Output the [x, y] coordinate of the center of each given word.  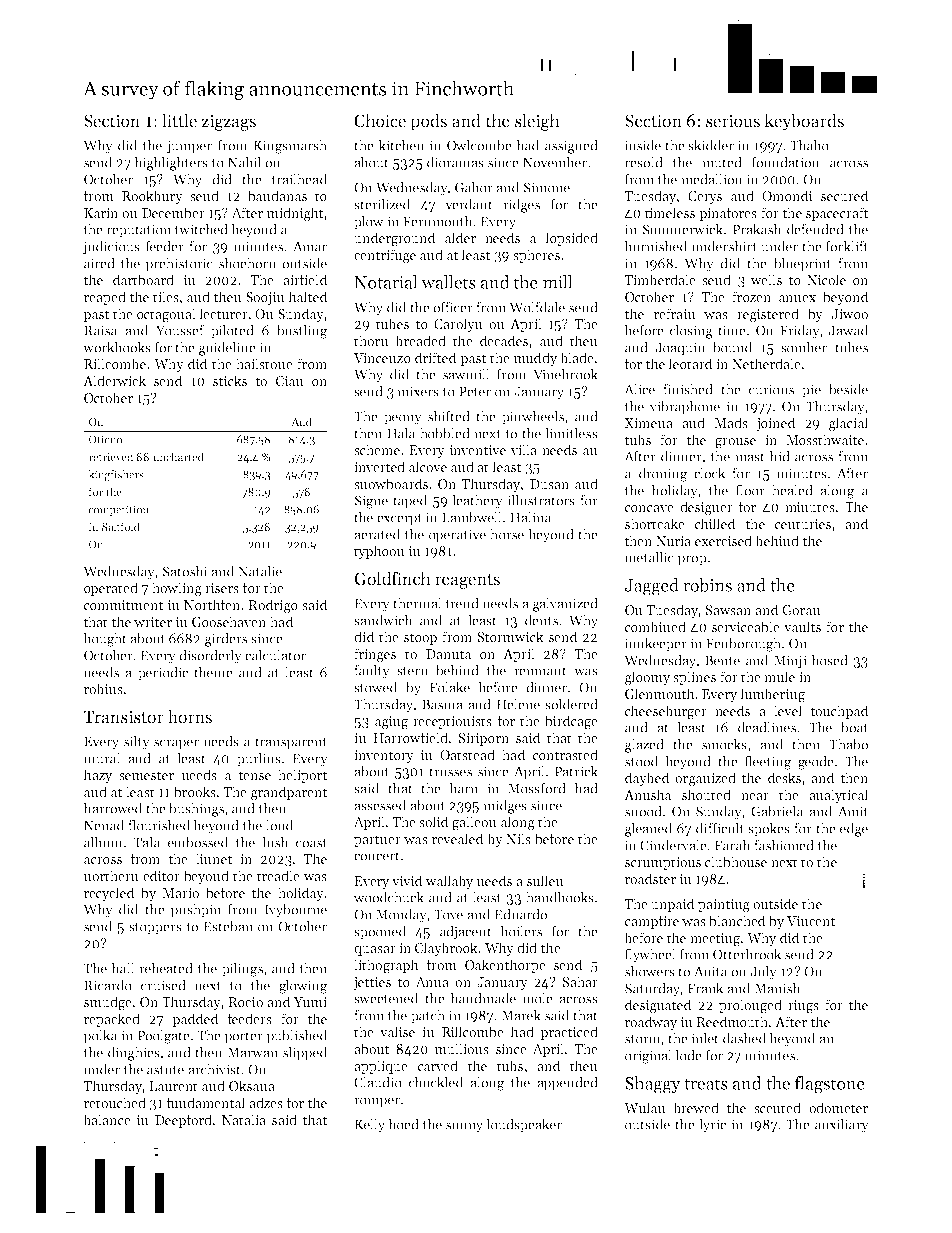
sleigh [537, 122]
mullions [462, 1048]
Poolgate [163, 1037]
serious [733, 121]
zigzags [229, 122]
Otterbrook [747, 954]
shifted [449, 416]
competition [119, 510]
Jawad [849, 330]
